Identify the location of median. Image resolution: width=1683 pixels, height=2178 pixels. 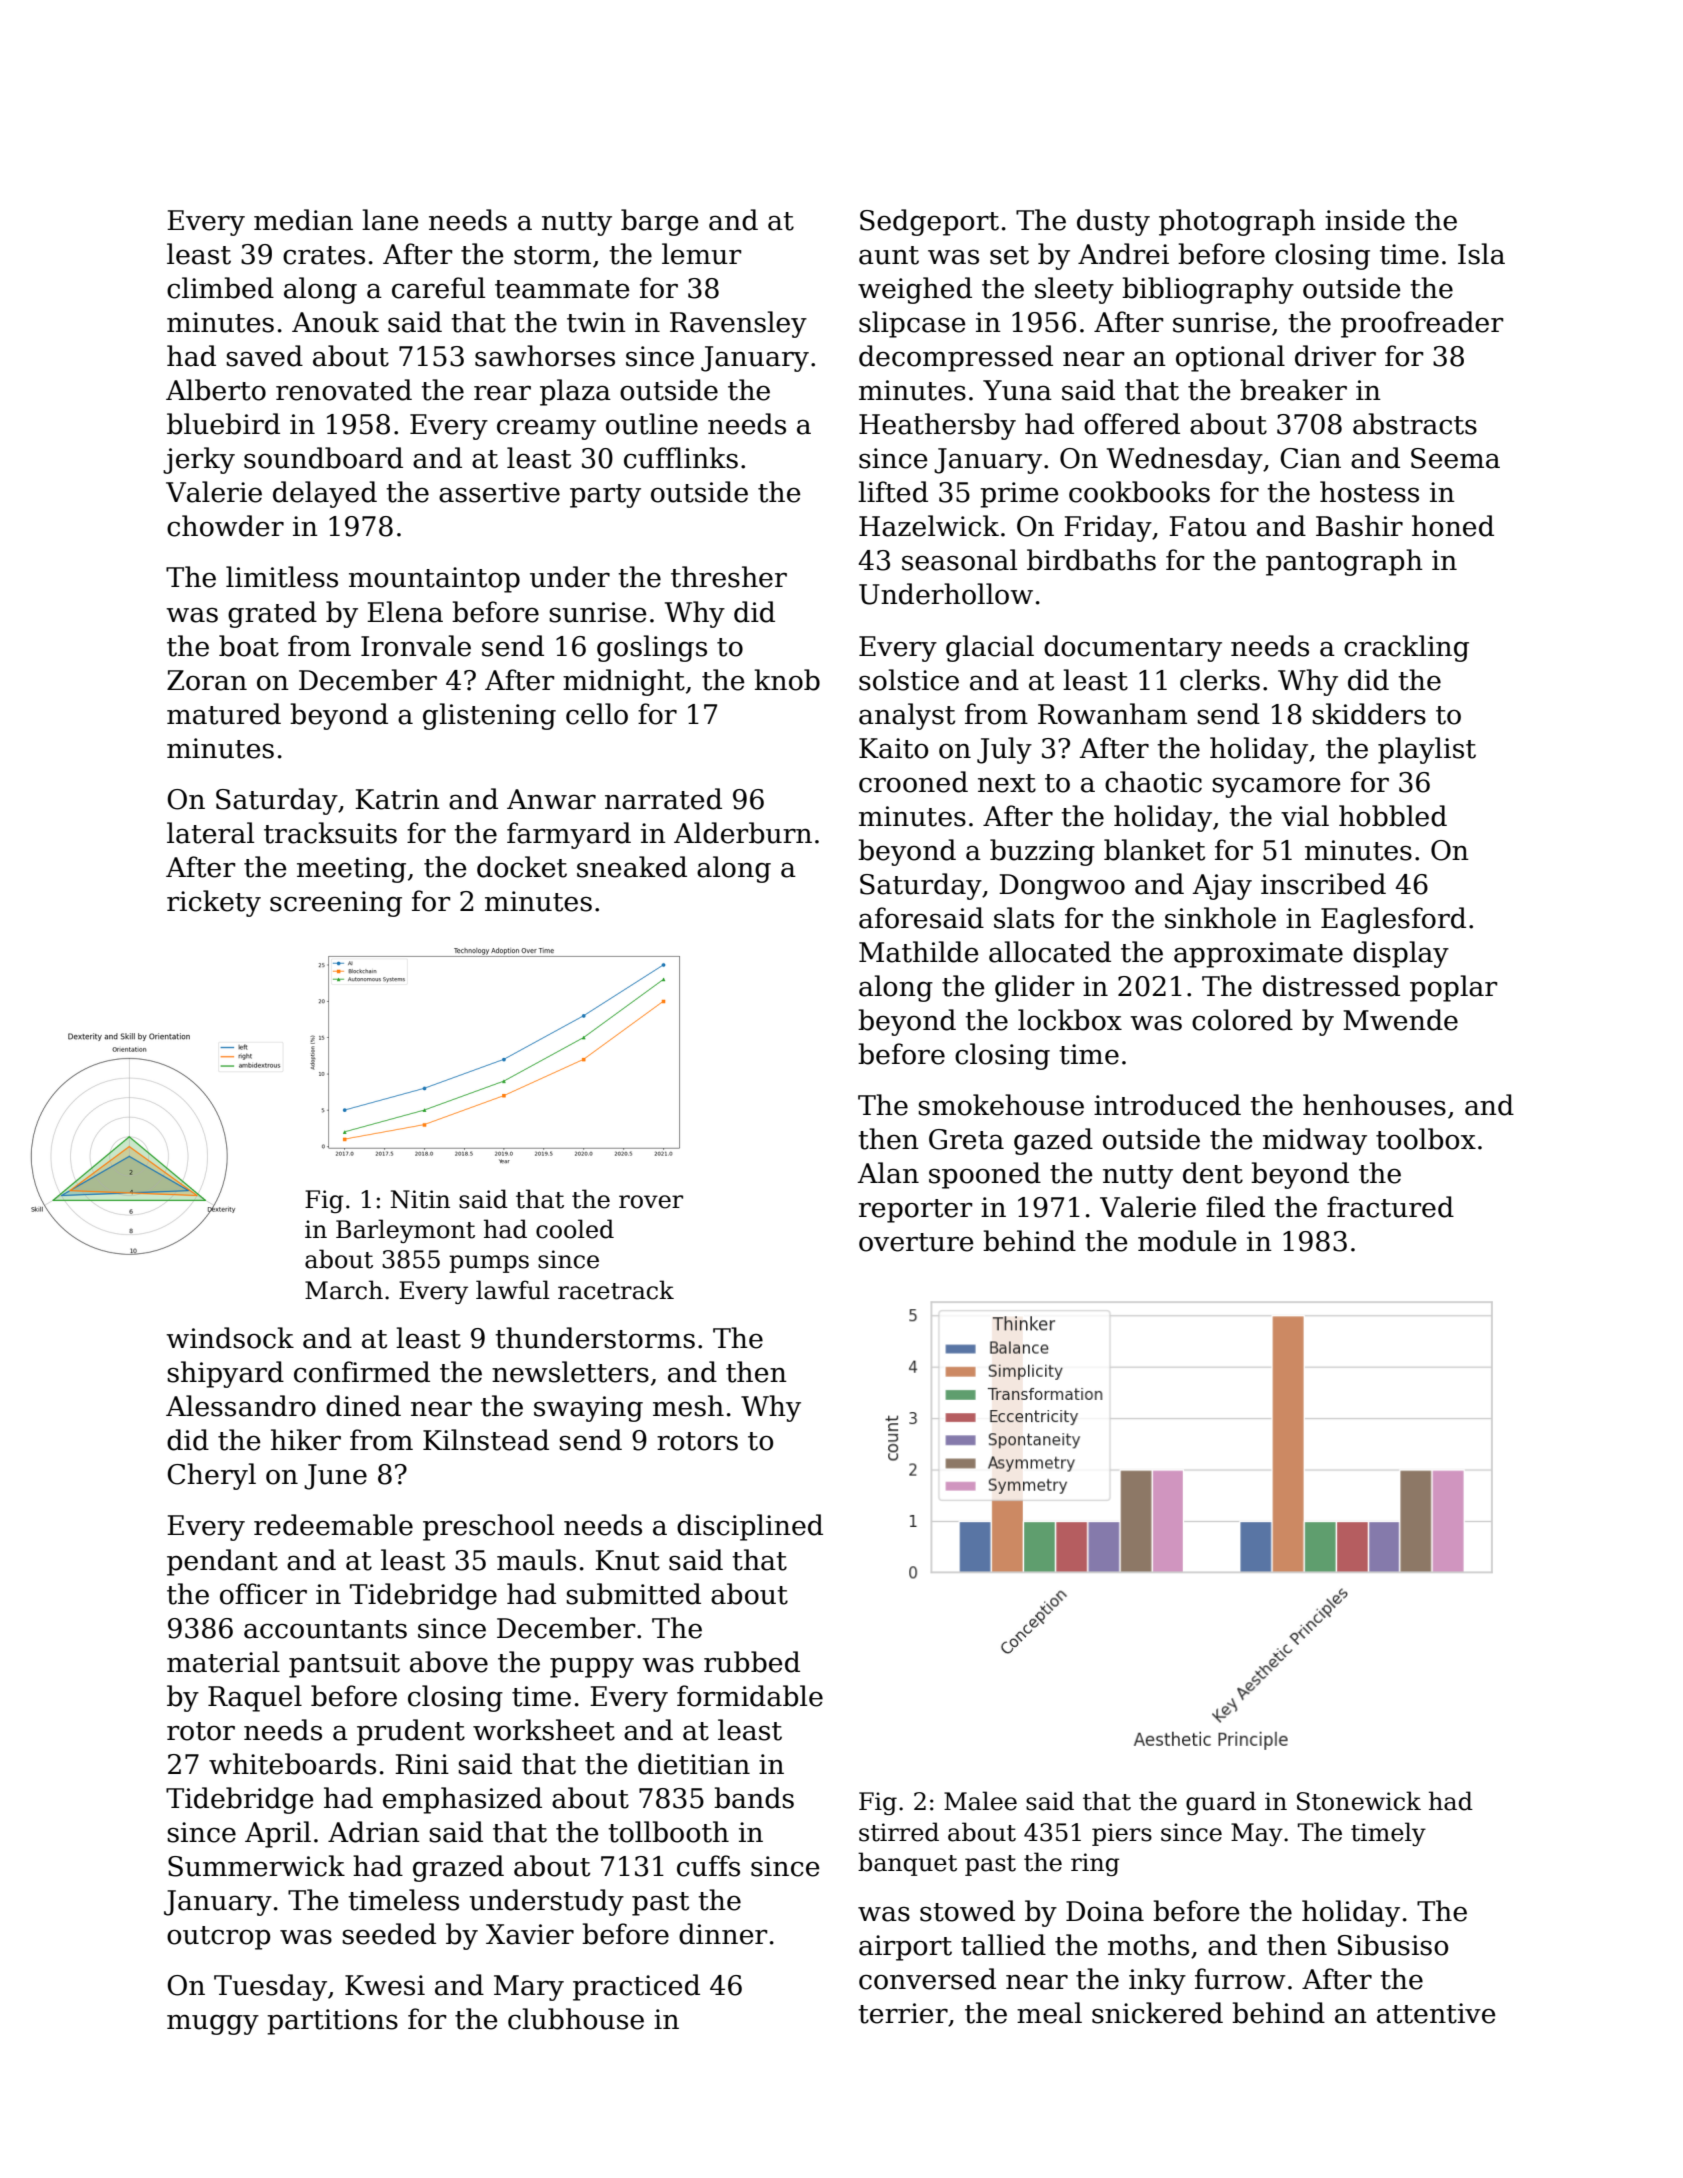
(303, 220).
